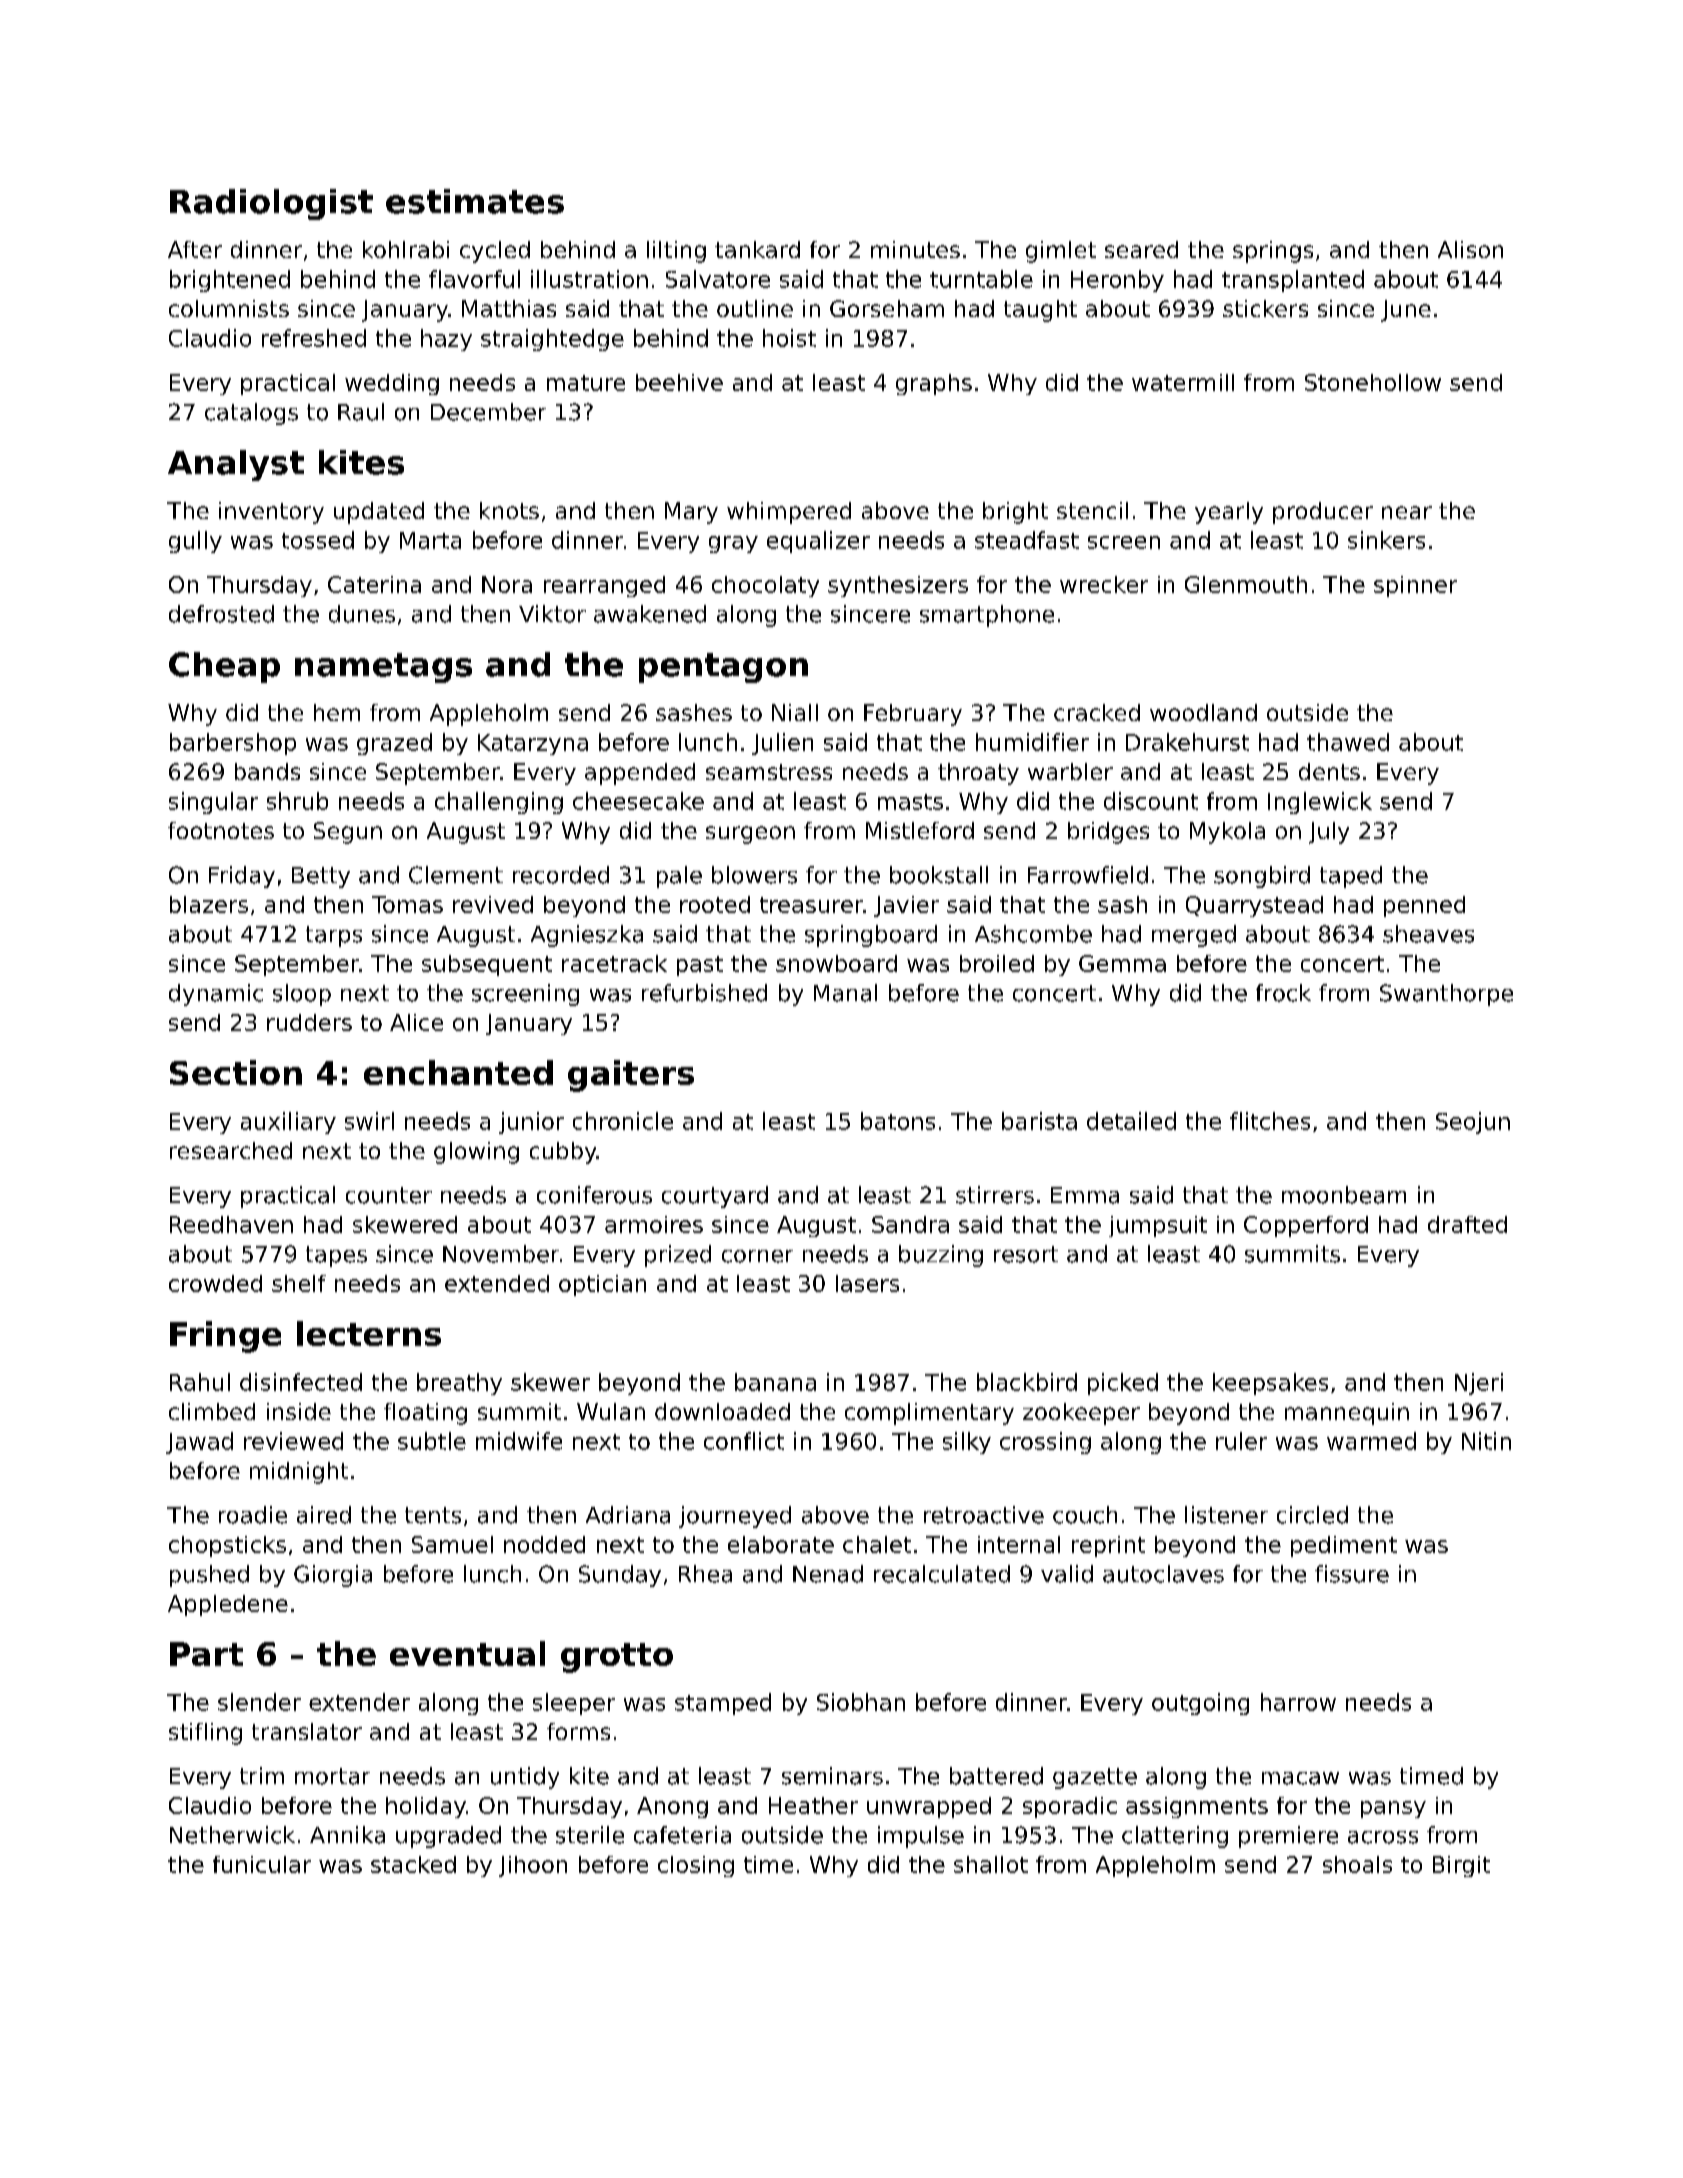  I want to click on eventual, so click(467, 1653).
